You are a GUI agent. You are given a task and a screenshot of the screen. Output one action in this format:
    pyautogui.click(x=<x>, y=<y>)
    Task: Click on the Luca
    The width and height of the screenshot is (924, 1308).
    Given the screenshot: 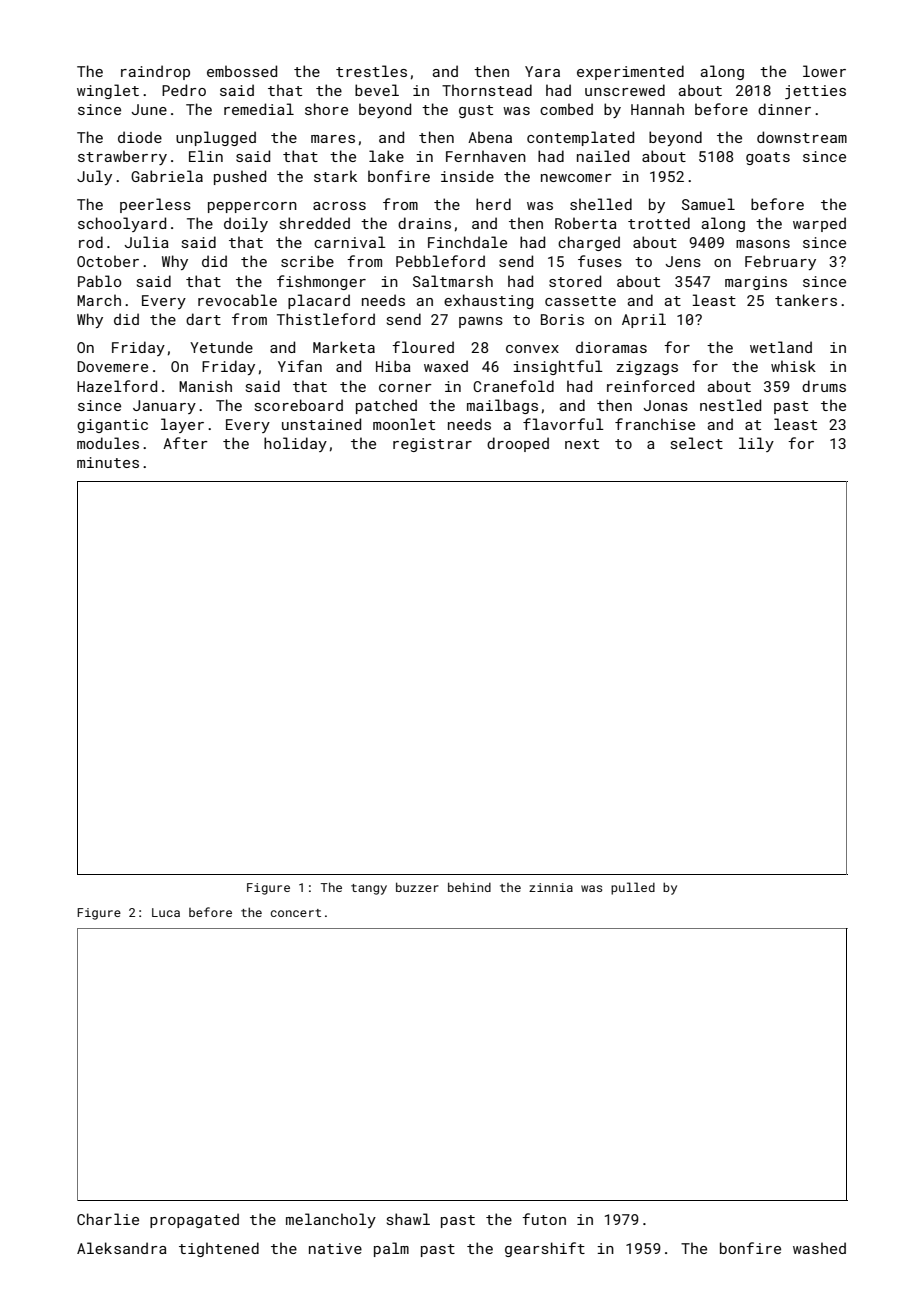 What is the action you would take?
    pyautogui.click(x=166, y=912)
